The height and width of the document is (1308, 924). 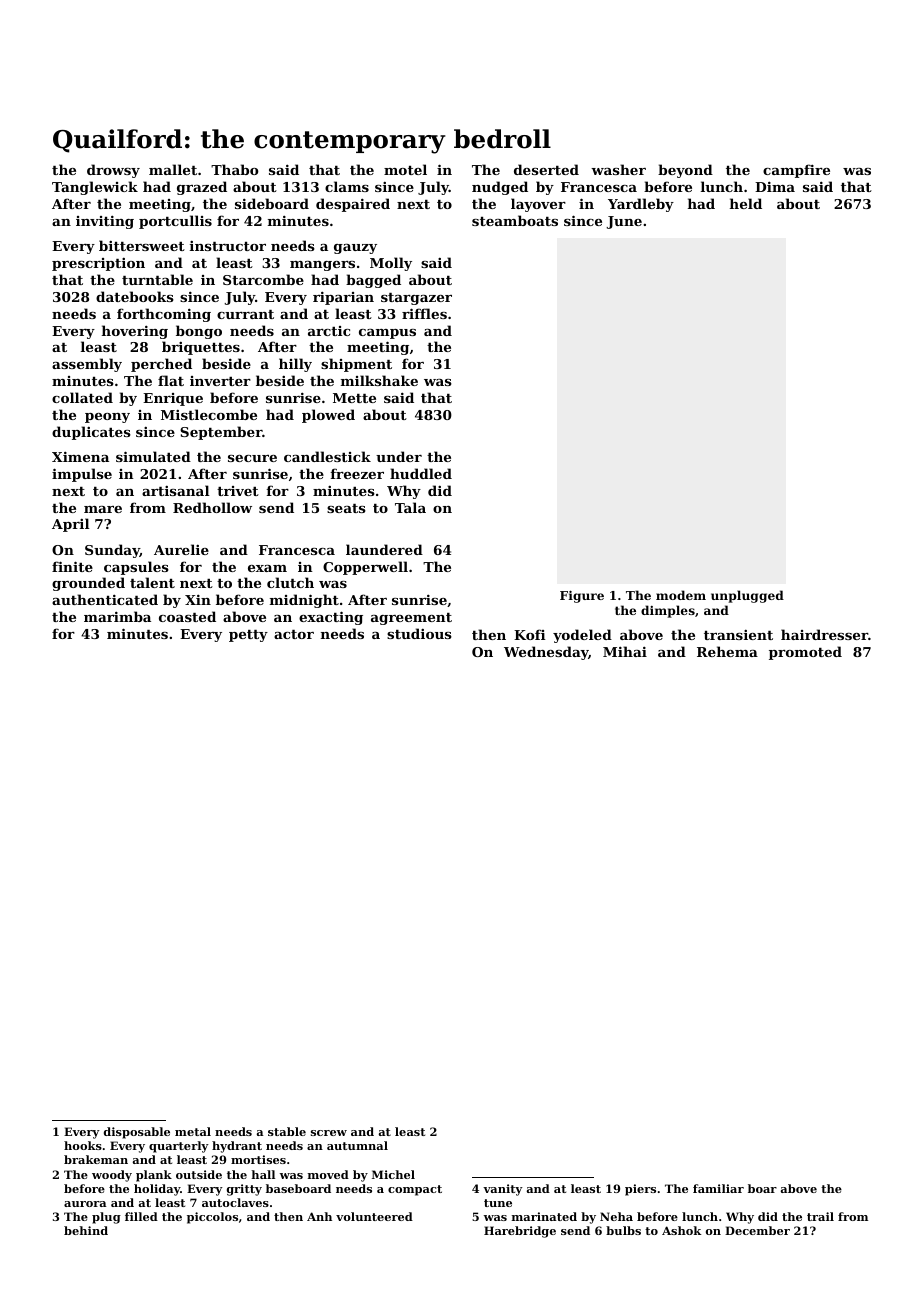 What do you see at coordinates (796, 171) in the document?
I see `campfire` at bounding box center [796, 171].
